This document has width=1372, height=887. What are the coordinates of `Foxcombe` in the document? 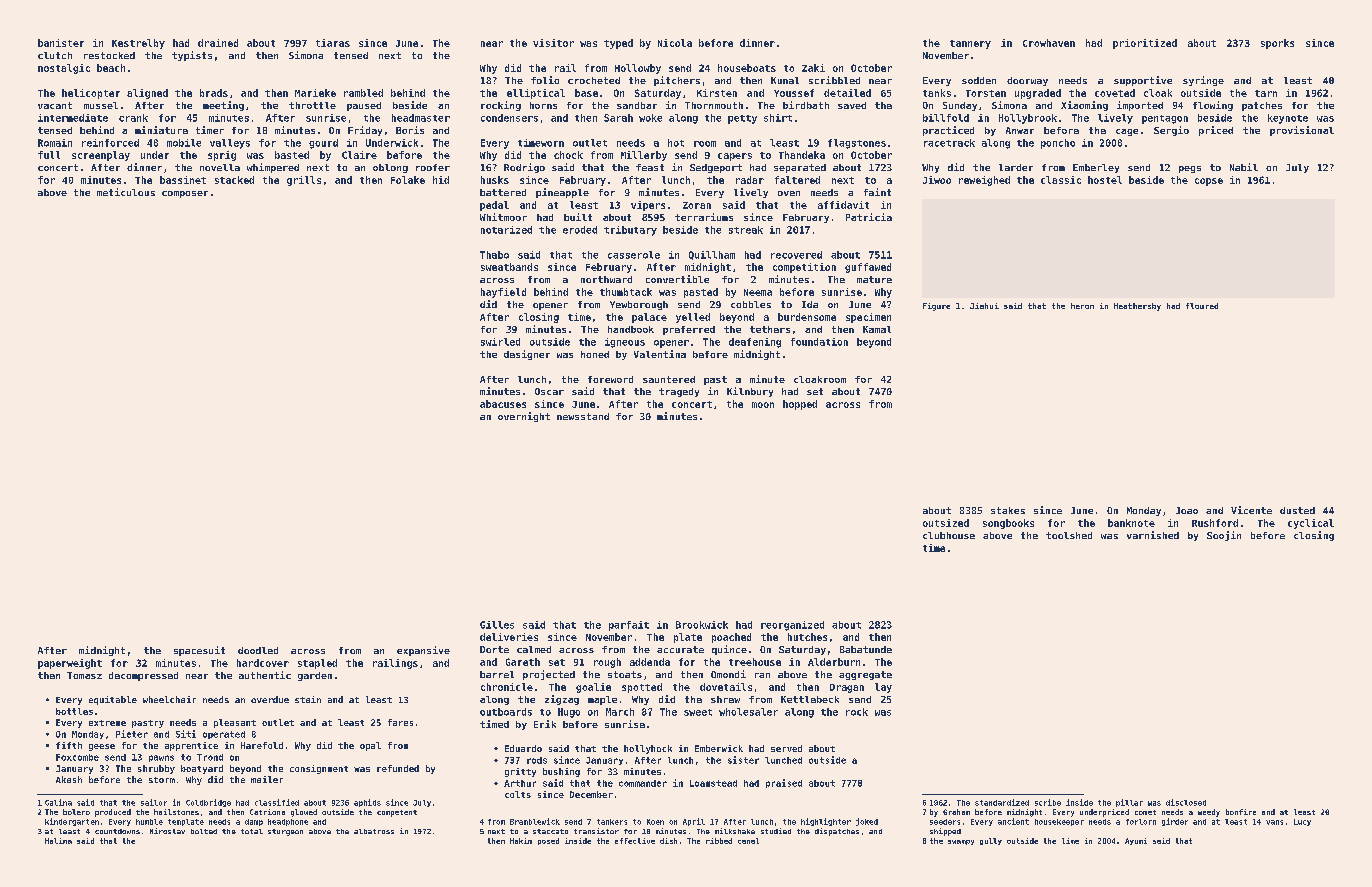 It's located at (77, 757).
